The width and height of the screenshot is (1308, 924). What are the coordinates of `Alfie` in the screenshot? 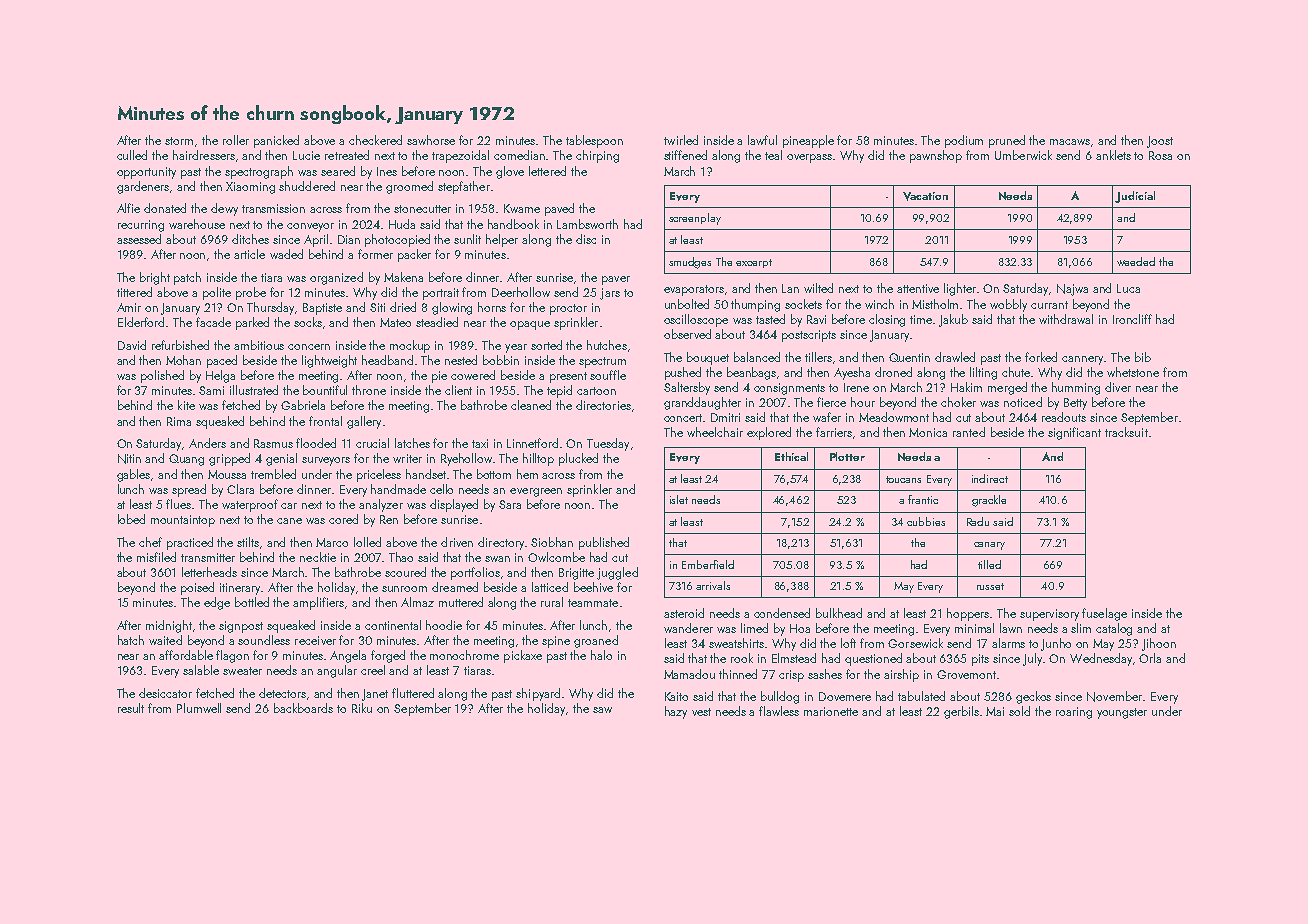 It's located at (128, 208).
